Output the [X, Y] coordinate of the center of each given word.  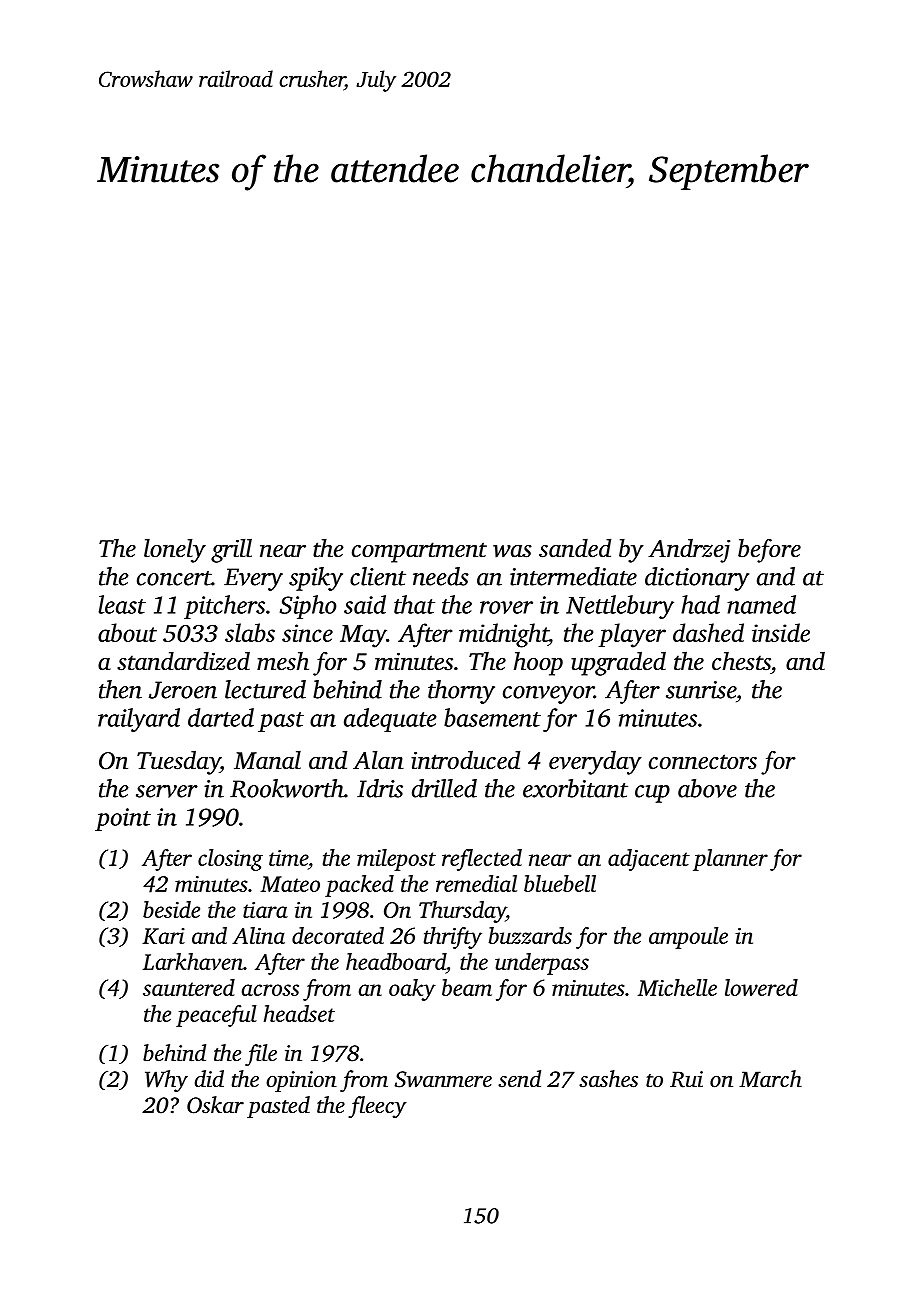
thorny [461, 692]
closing [230, 860]
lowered [761, 987]
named [761, 604]
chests [741, 661]
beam [467, 987]
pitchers [224, 607]
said [365, 604]
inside [781, 632]
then [120, 689]
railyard [139, 720]
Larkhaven [192, 961]
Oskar [215, 1105]
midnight [504, 635]
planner [730, 860]
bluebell [560, 883]
